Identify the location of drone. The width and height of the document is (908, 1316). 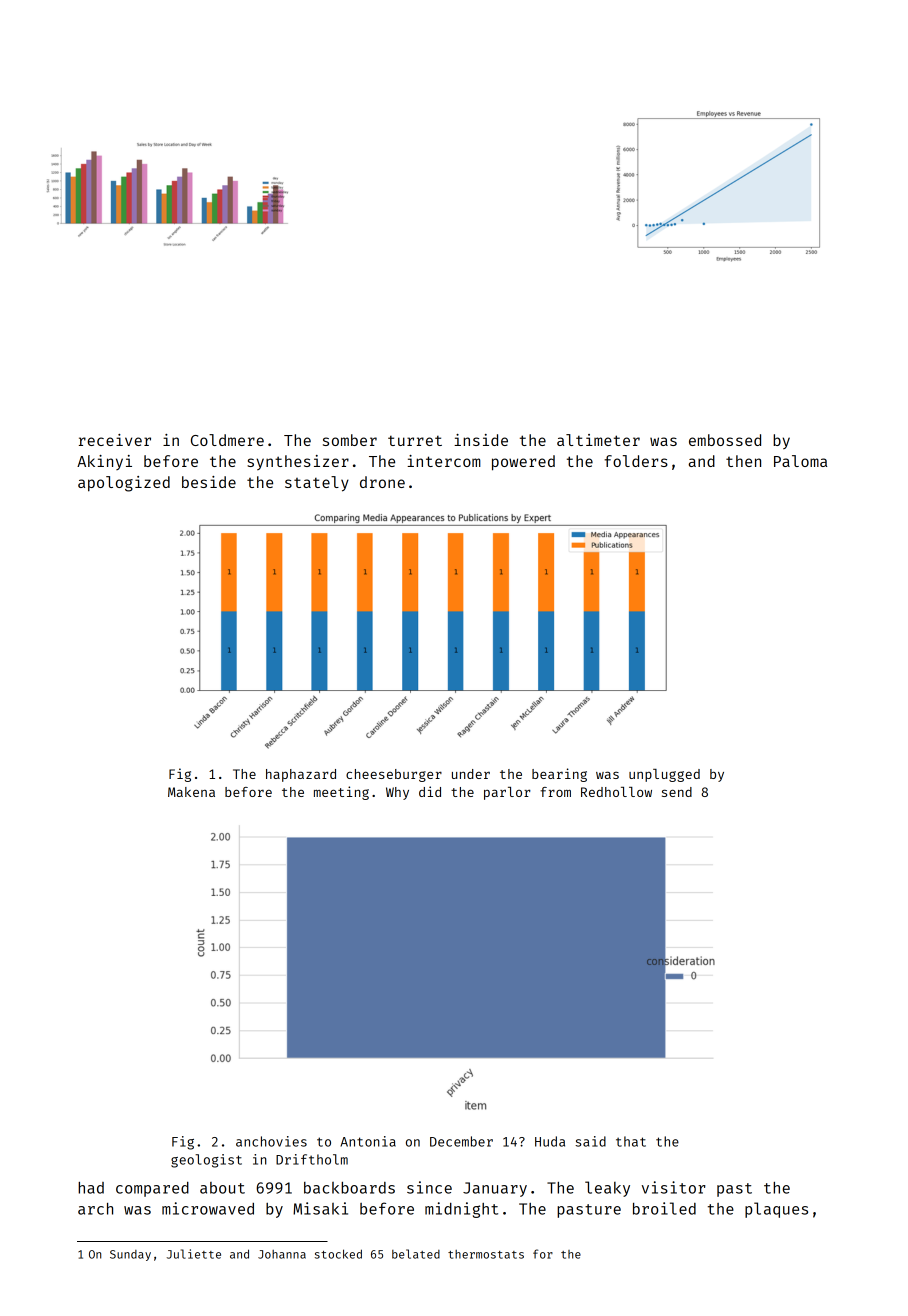
(382, 482).
